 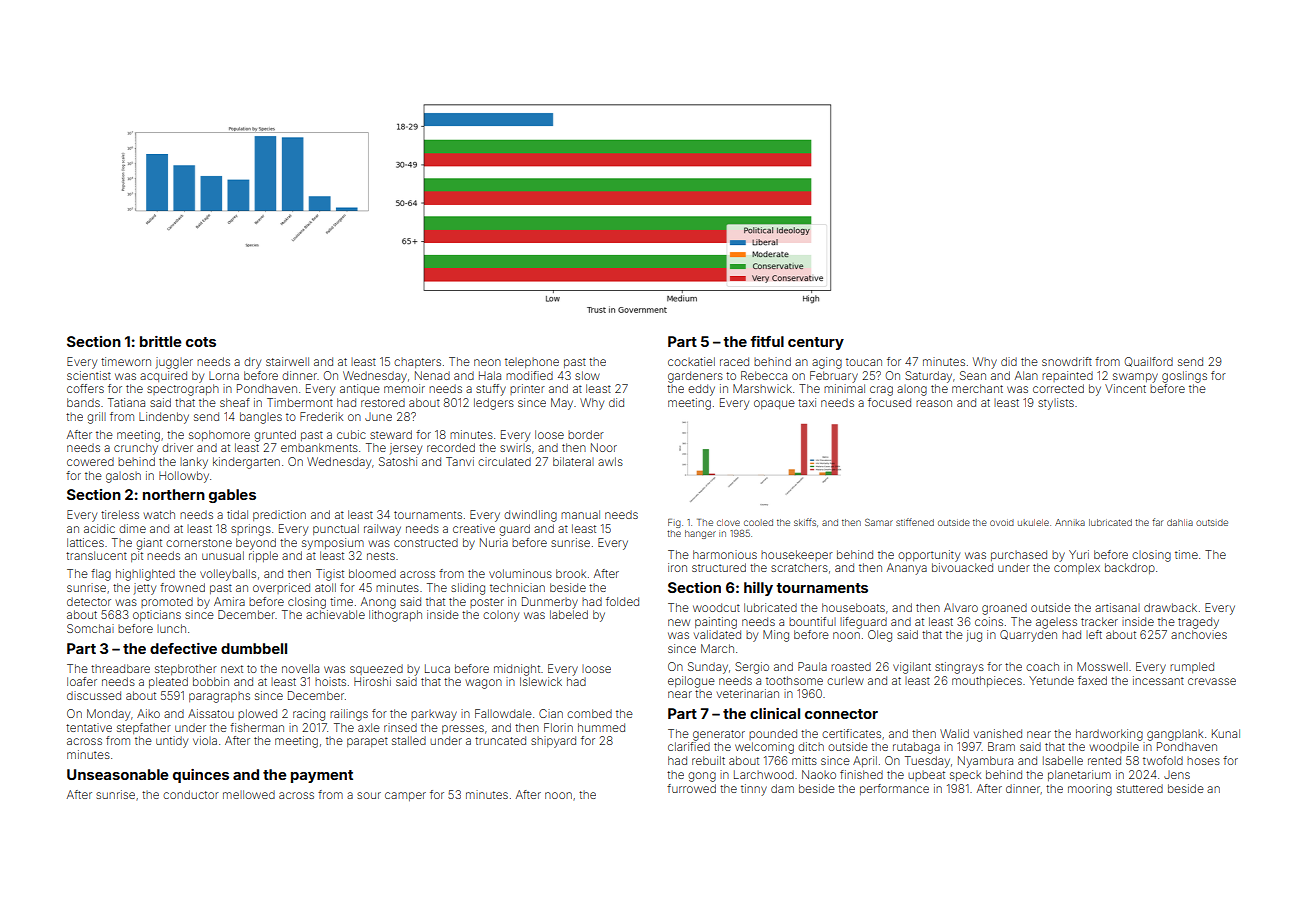 What do you see at coordinates (1056, 404) in the screenshot?
I see `stylists` at bounding box center [1056, 404].
